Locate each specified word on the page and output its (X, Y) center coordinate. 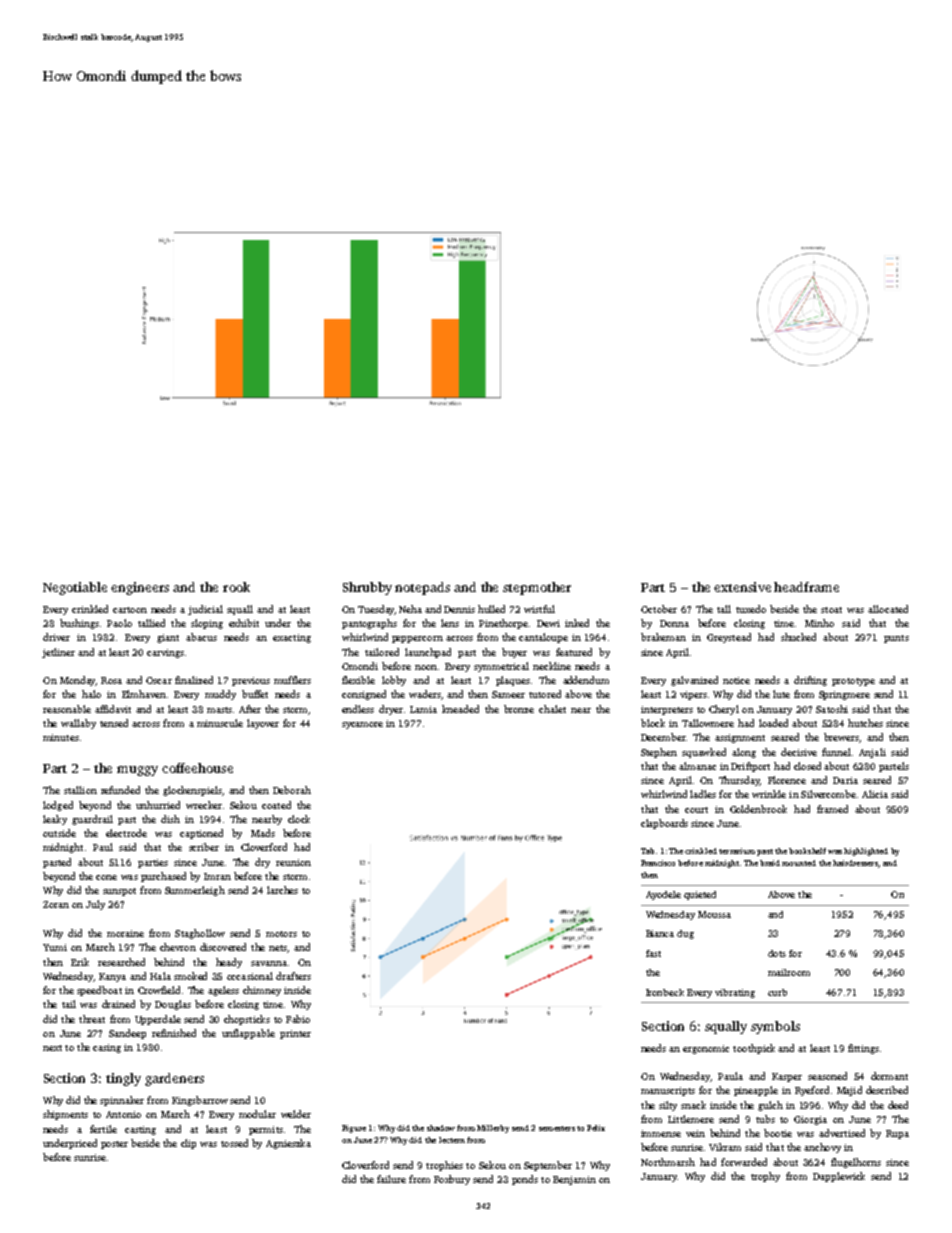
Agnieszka (288, 1144)
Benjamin (574, 1180)
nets (278, 948)
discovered (223, 947)
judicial (205, 610)
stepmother (537, 588)
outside (59, 833)
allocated (888, 609)
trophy (765, 1177)
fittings (863, 1049)
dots (777, 953)
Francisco (658, 863)
